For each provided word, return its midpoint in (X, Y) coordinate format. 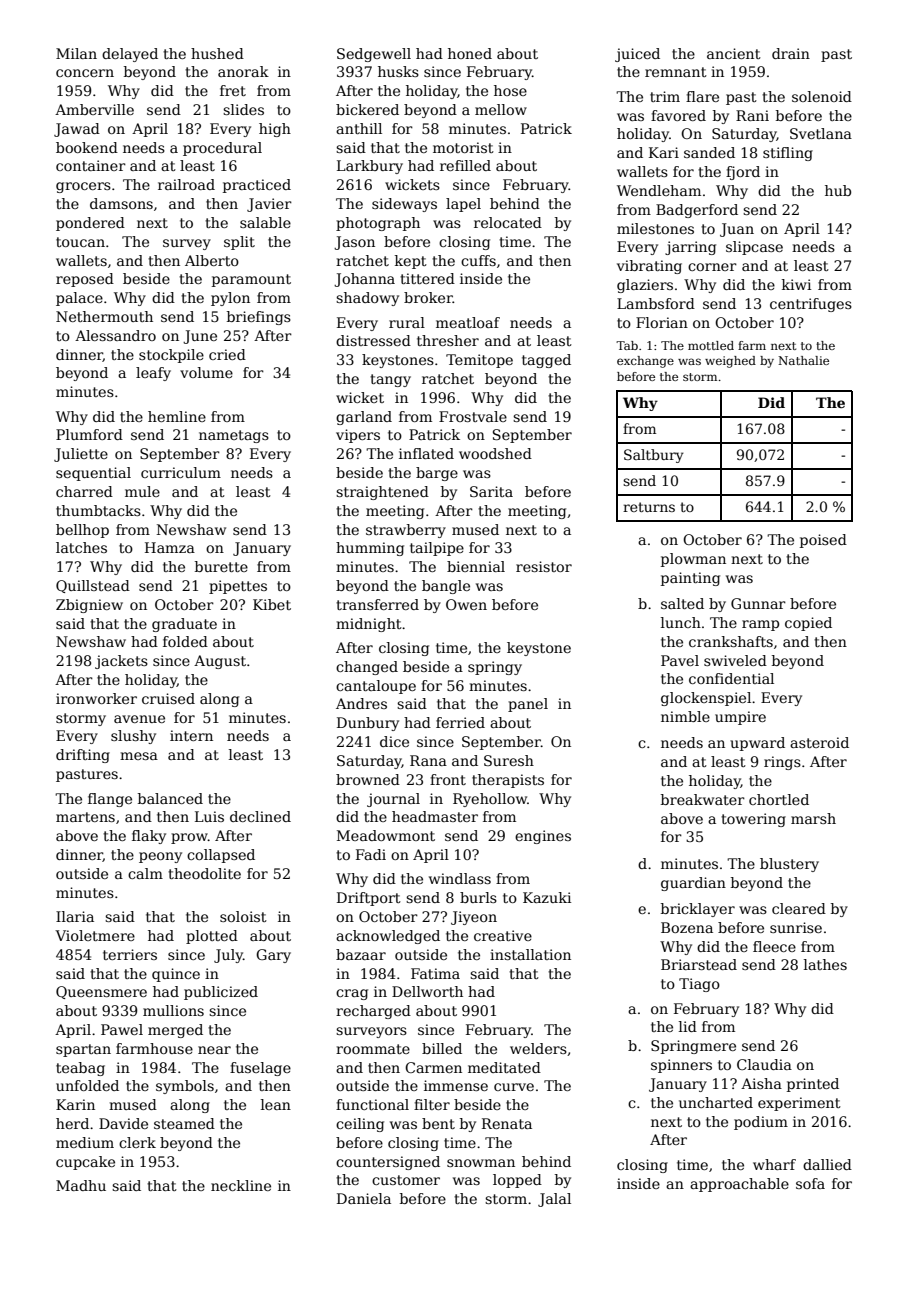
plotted (212, 937)
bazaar (361, 954)
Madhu (81, 1185)
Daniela (364, 1198)
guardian (693, 884)
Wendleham (659, 190)
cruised (168, 698)
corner (712, 267)
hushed (217, 53)
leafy (153, 374)
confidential (731, 678)
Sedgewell (374, 55)
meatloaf (468, 322)
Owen (466, 604)
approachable (739, 1185)
